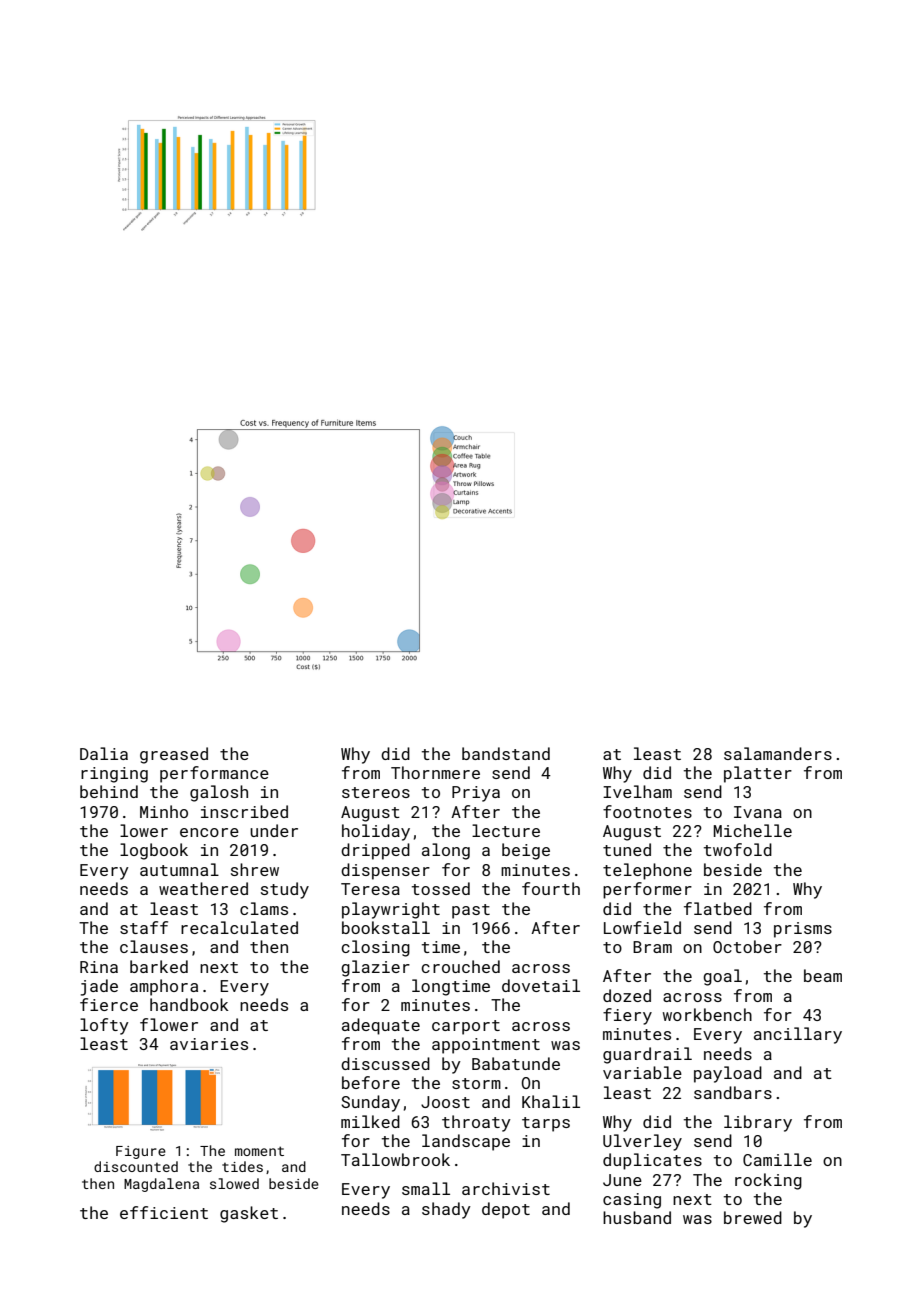  What do you see at coordinates (506, 830) in the page?
I see `lecture` at bounding box center [506, 830].
